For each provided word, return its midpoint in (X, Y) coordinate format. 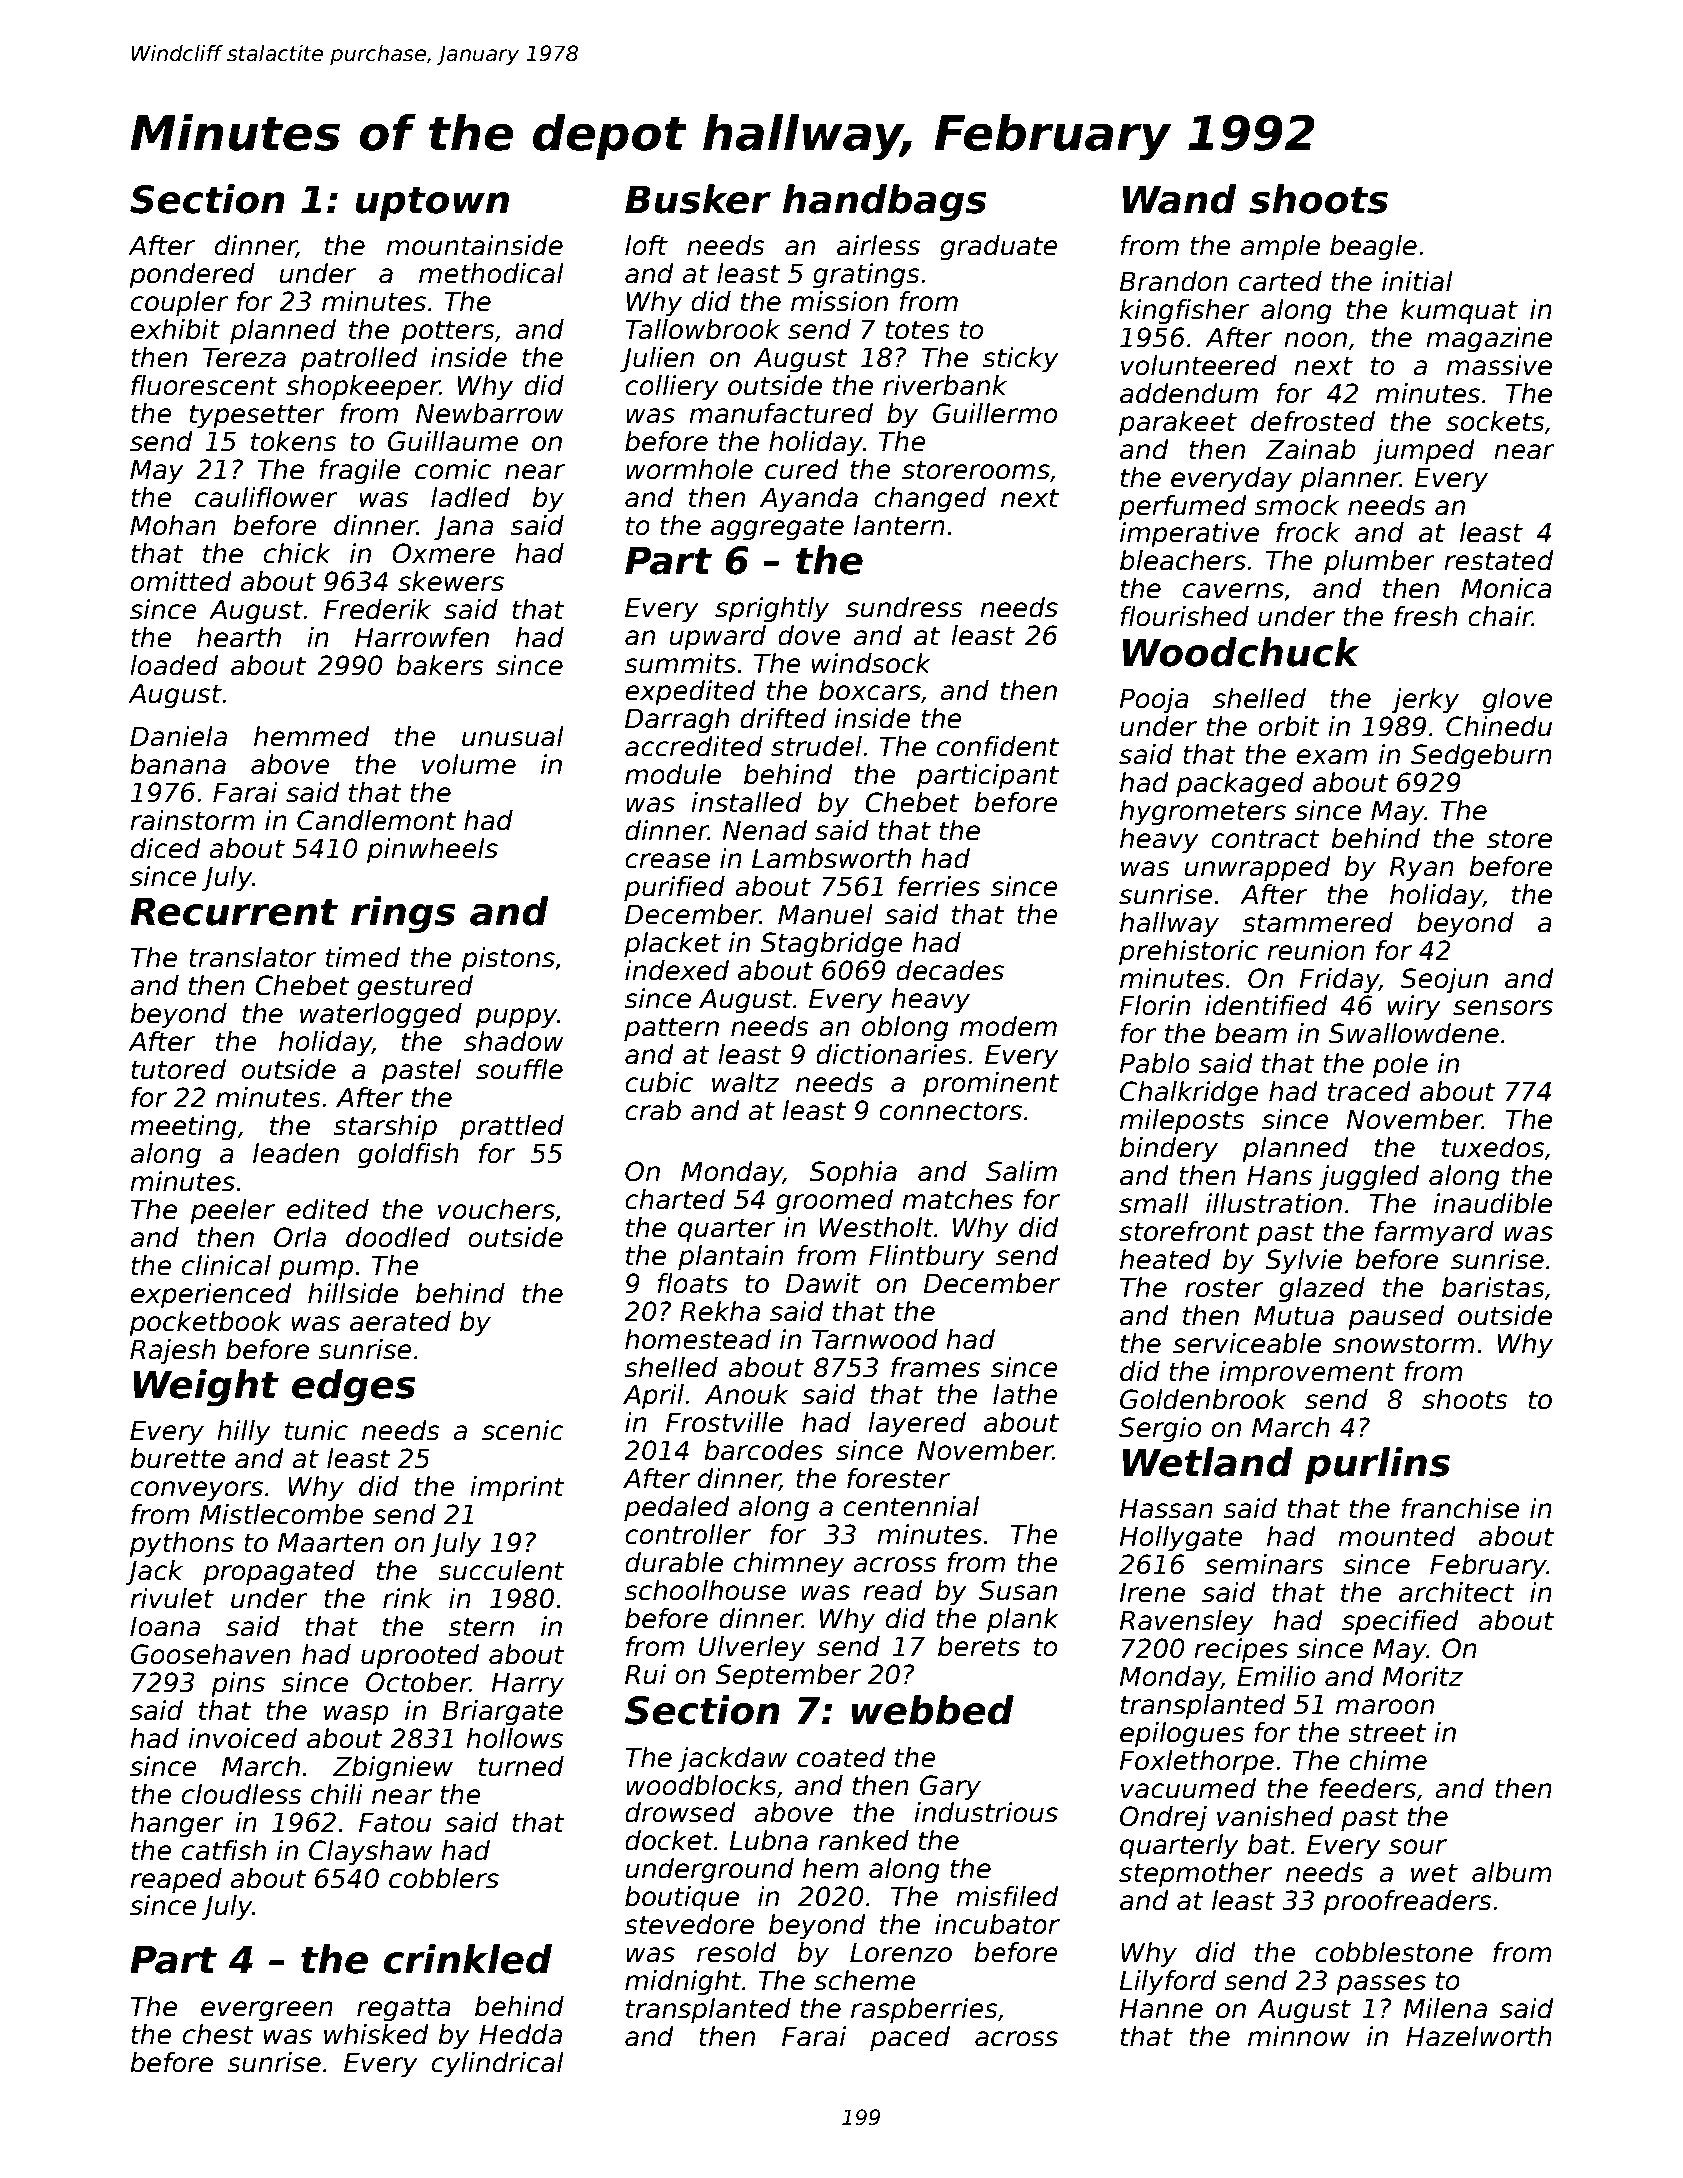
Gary (950, 1788)
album (1512, 1872)
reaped (176, 1881)
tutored (178, 1069)
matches (957, 1199)
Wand (1180, 199)
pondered (192, 276)
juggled (1369, 1178)
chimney (789, 1565)
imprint (517, 1489)
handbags (884, 202)
